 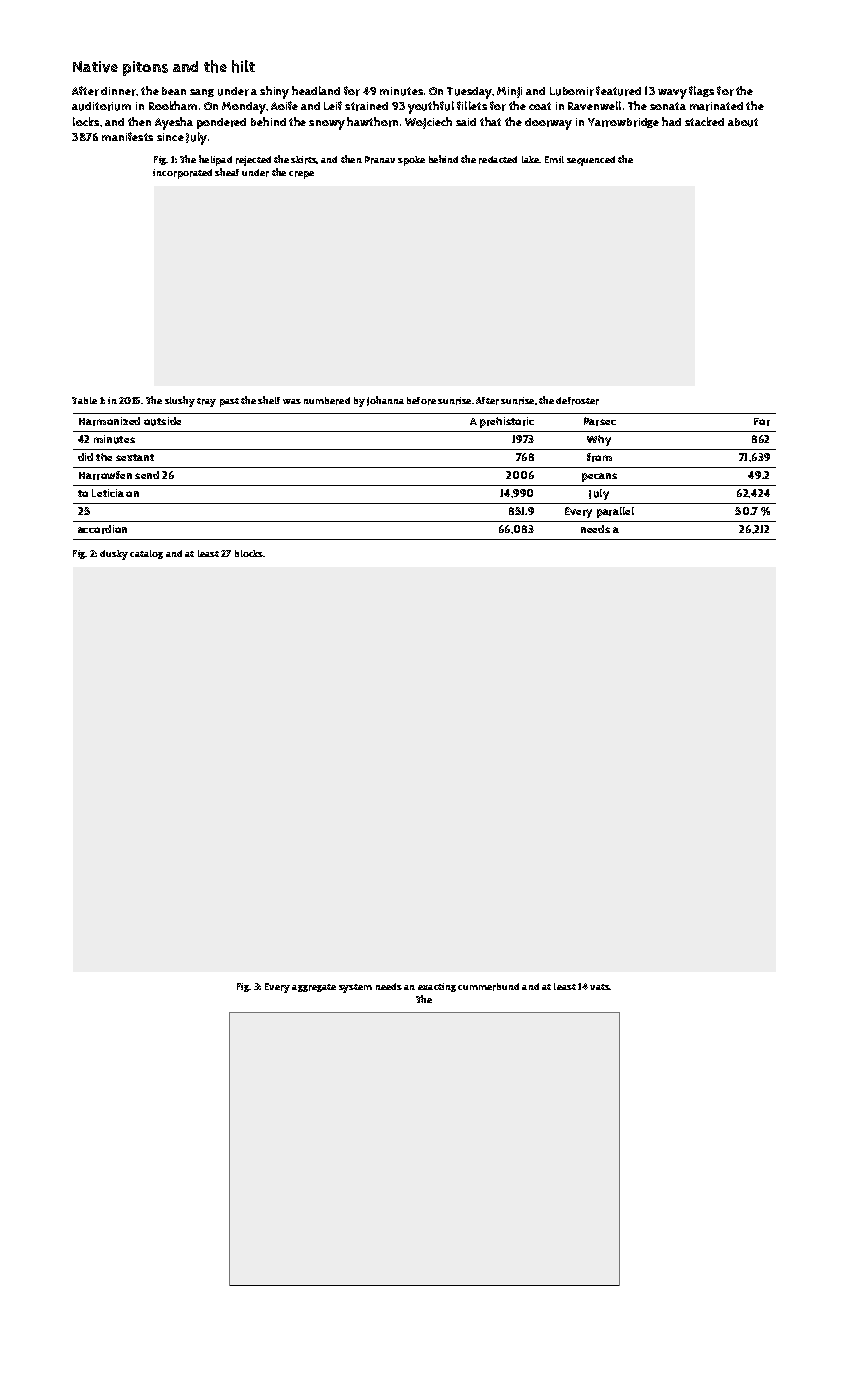 I want to click on strained, so click(x=366, y=106).
